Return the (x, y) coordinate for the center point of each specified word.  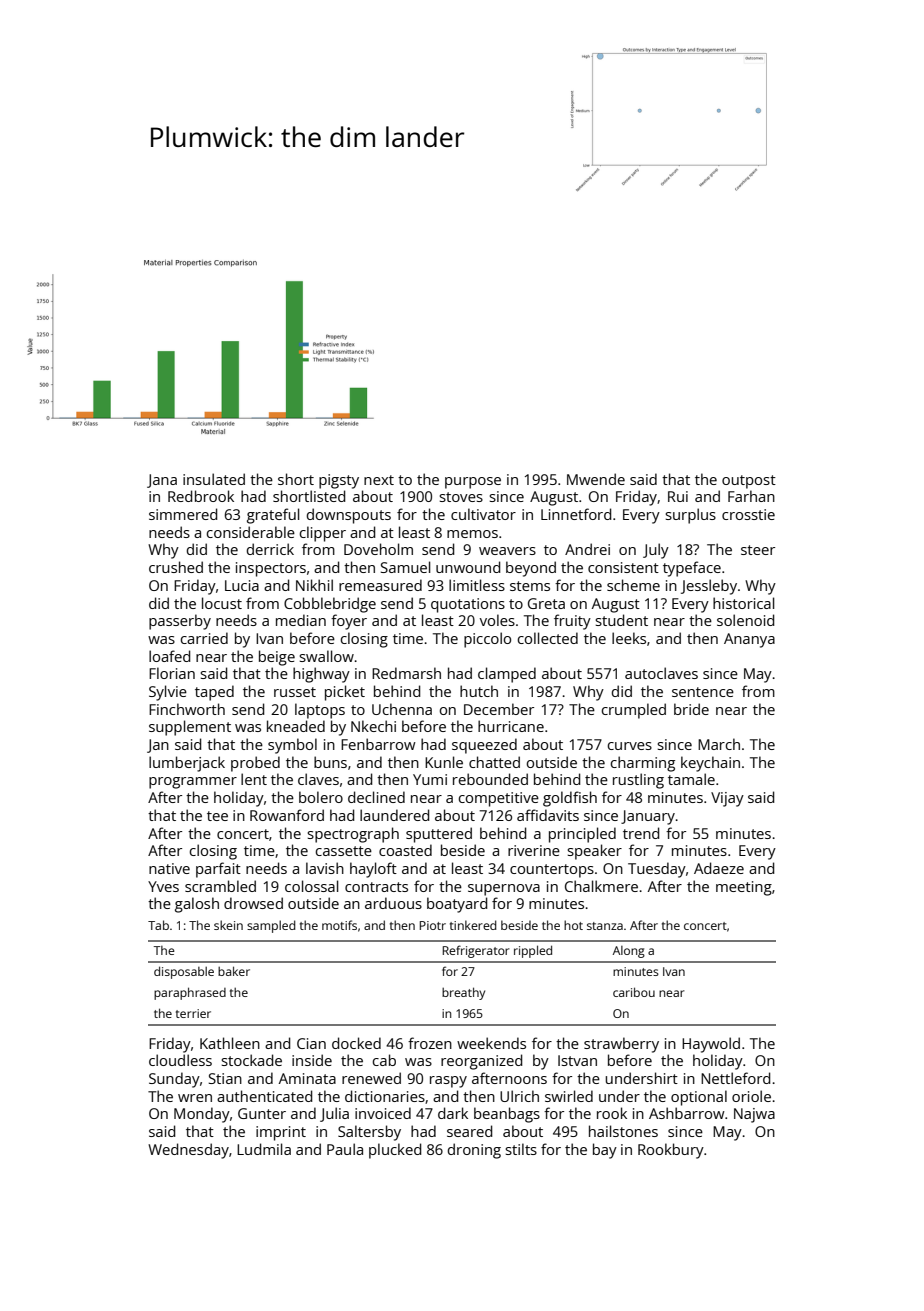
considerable (250, 532)
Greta (546, 603)
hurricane (511, 726)
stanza (605, 926)
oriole (751, 1096)
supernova (504, 890)
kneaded (296, 726)
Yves (163, 886)
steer (758, 550)
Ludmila (264, 1149)
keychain (710, 764)
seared (469, 1131)
